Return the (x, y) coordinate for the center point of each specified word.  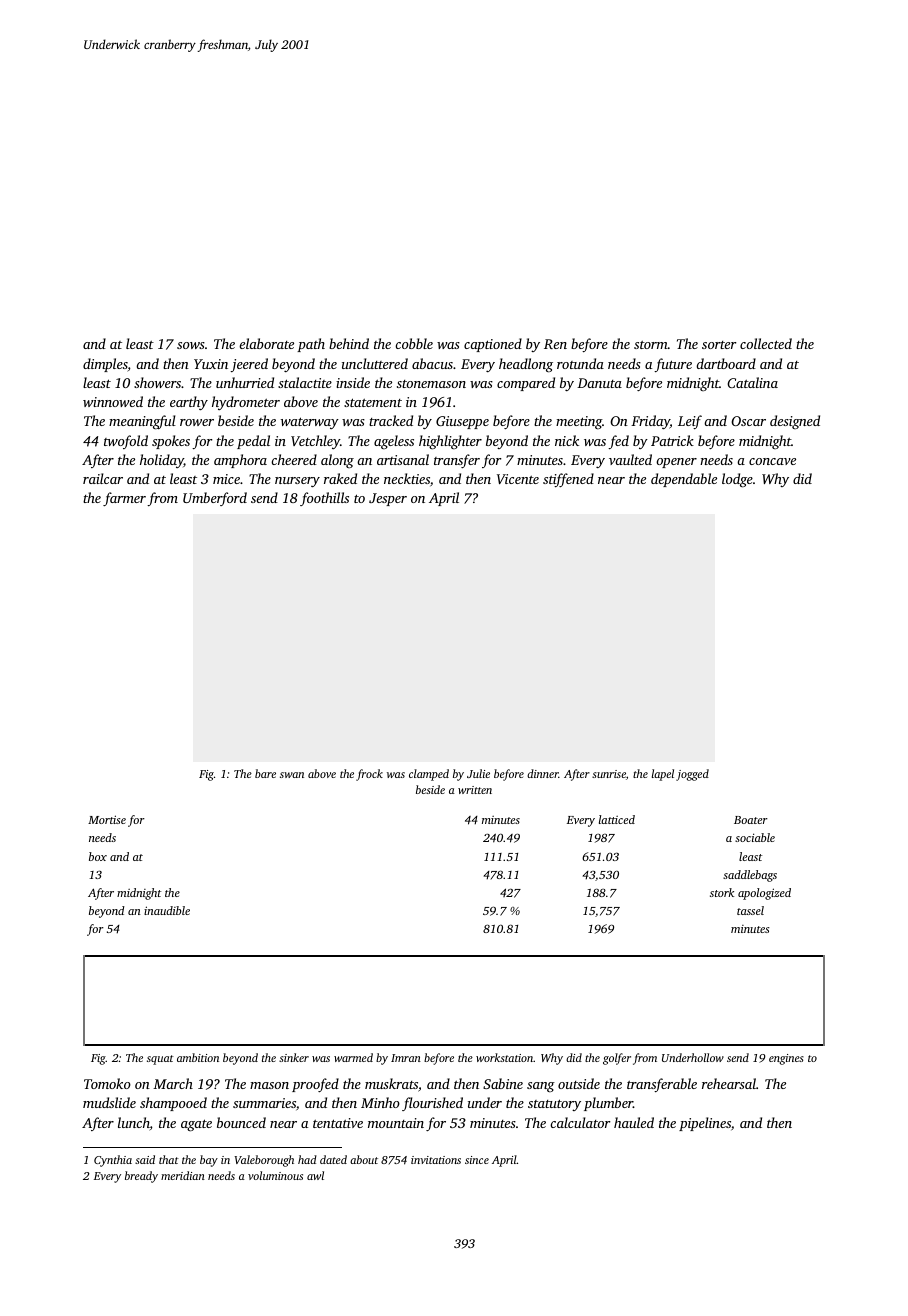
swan (292, 775)
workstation (504, 1057)
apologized (764, 894)
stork (722, 892)
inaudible (167, 910)
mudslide (109, 1102)
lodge (737, 480)
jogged (692, 775)
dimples (105, 365)
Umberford (215, 499)
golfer (617, 1059)
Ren (555, 344)
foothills (324, 499)
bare (265, 773)
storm (651, 345)
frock (369, 775)
